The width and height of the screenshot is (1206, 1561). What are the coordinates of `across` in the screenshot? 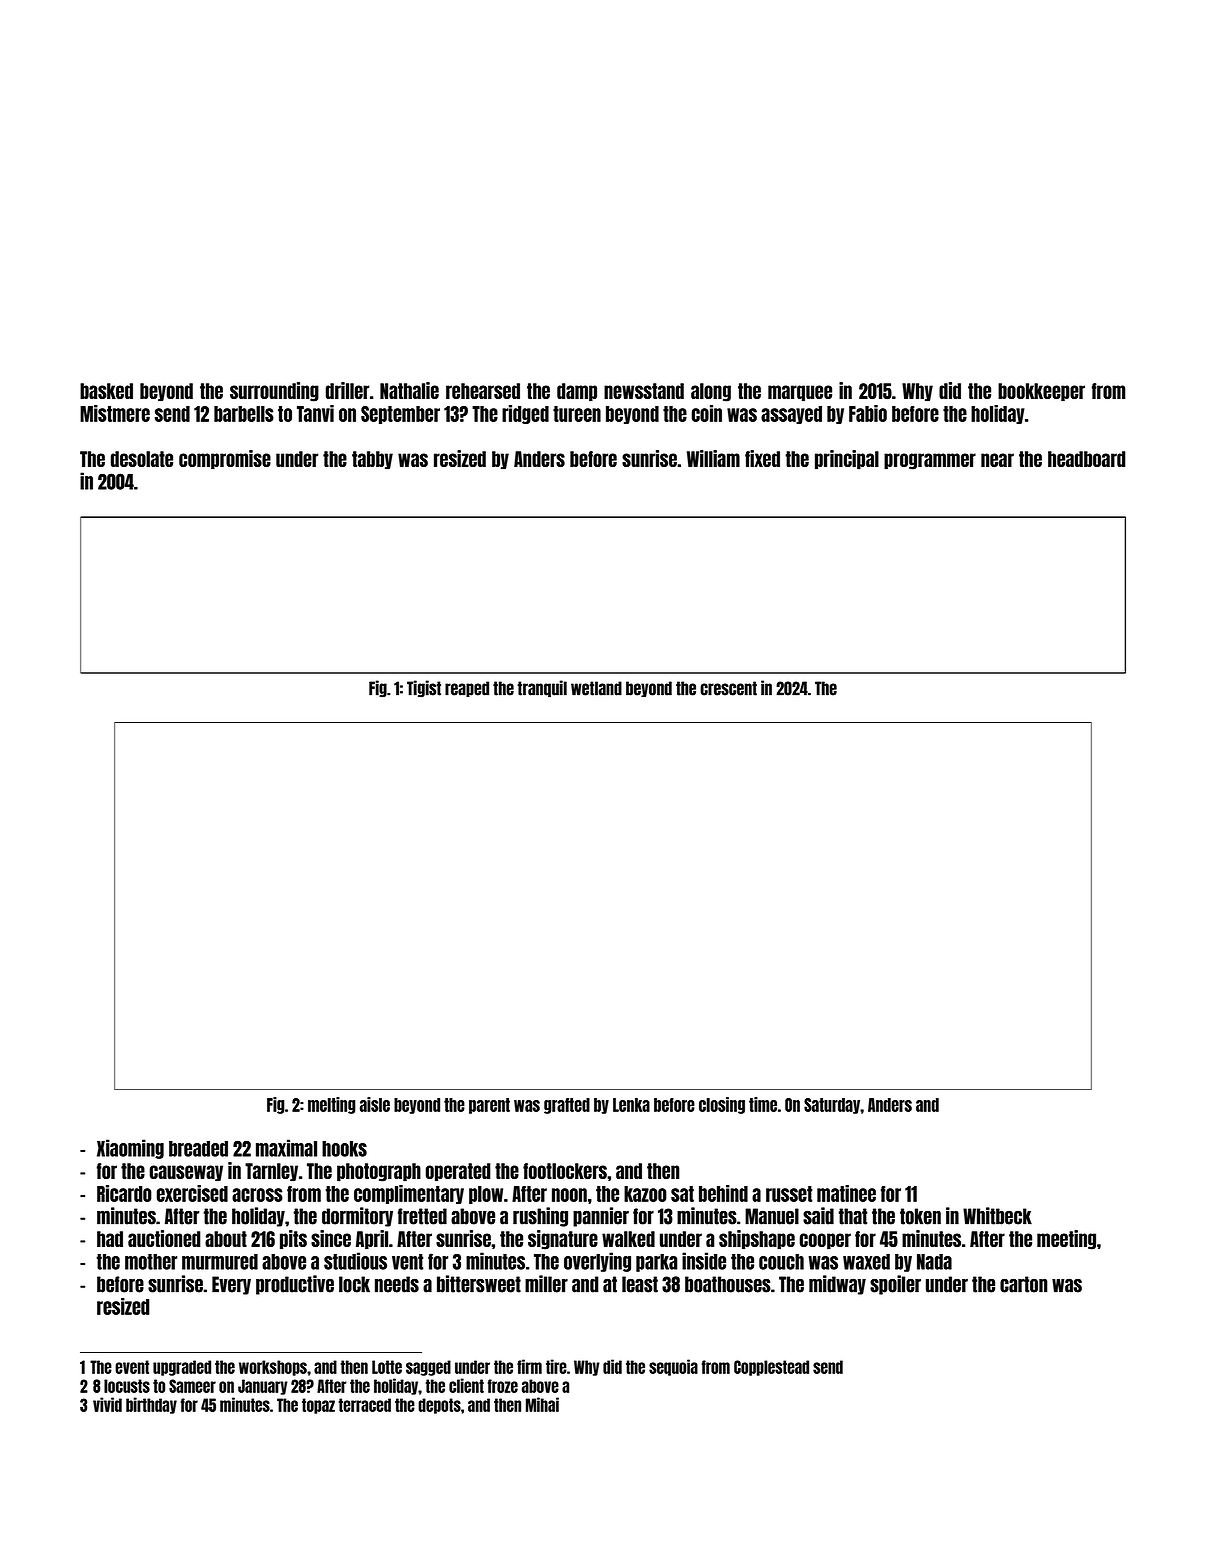 It's located at (257, 1195).
